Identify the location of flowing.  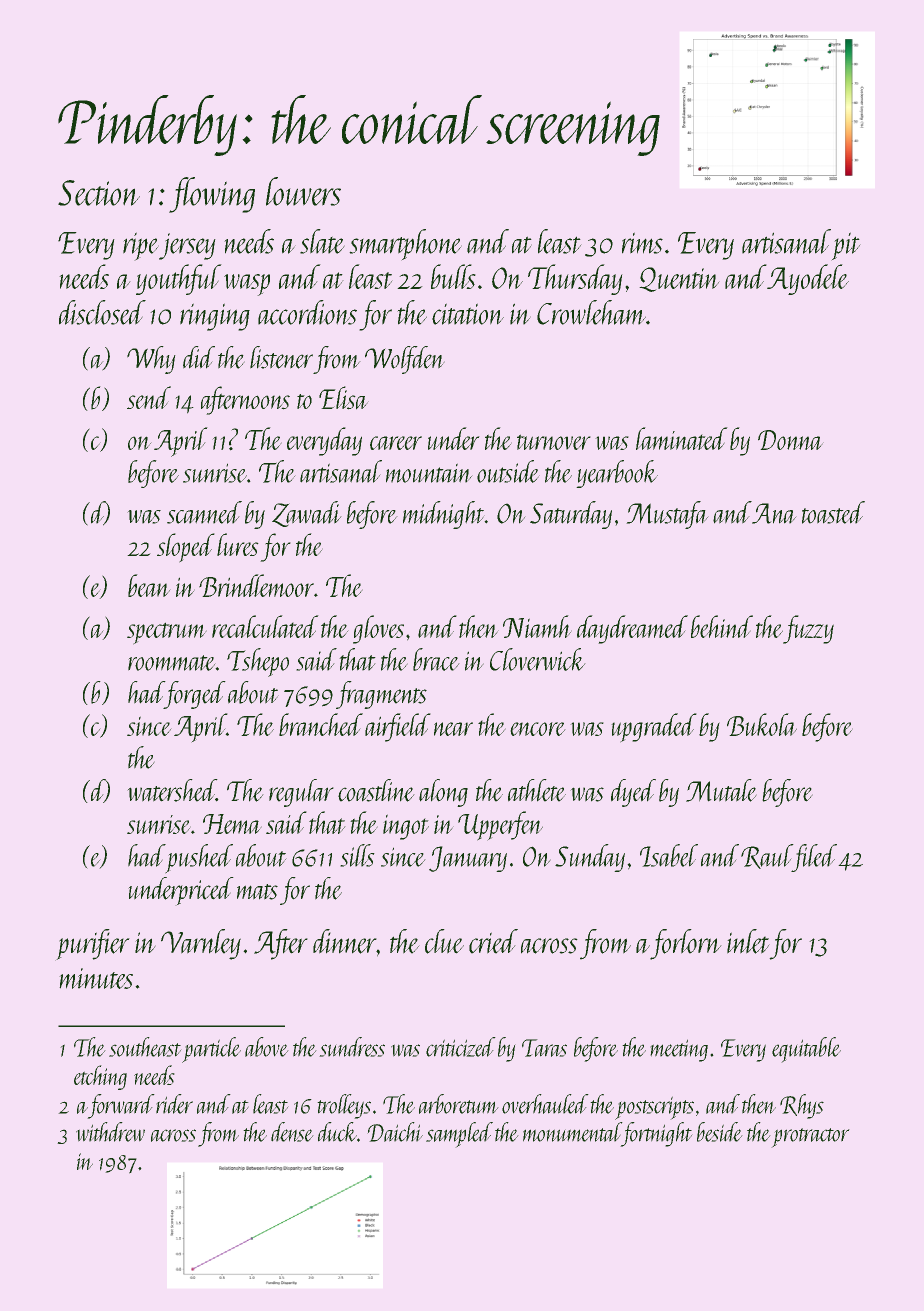
(212, 195).
